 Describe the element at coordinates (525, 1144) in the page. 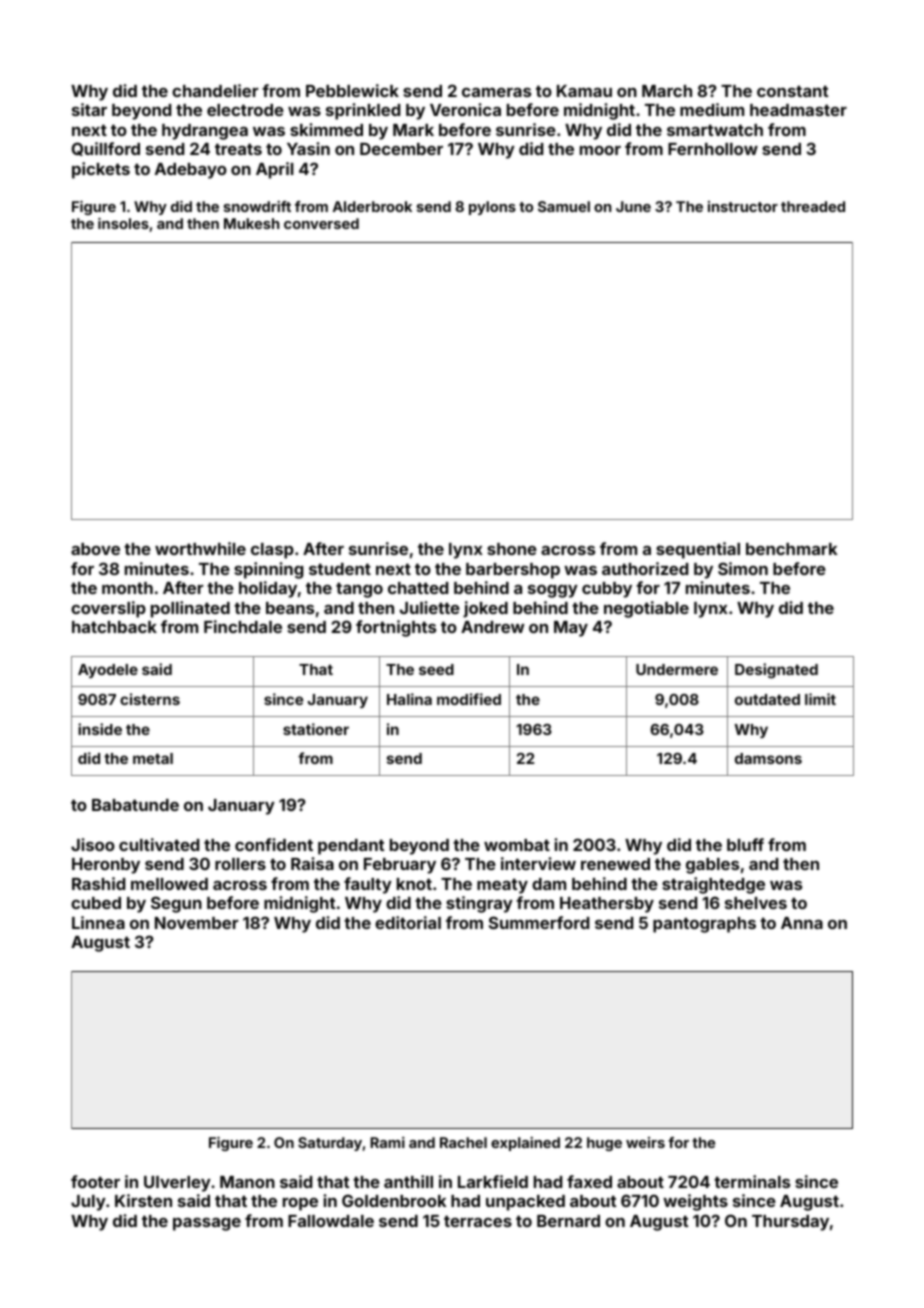

I see `explained` at that location.
